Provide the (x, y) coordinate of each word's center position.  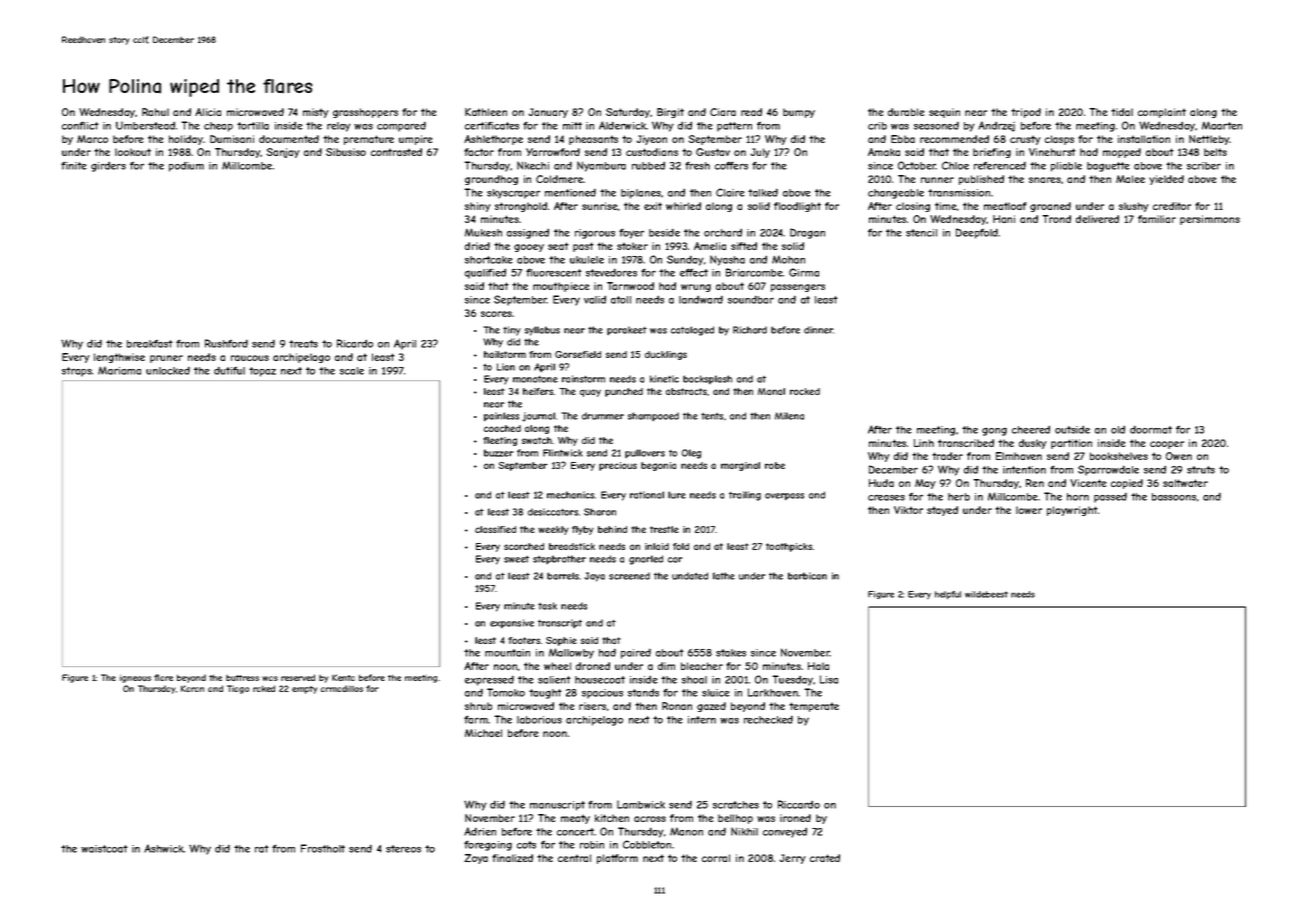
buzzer (499, 453)
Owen (1179, 456)
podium (186, 166)
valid (595, 299)
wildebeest (986, 594)
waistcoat (104, 849)
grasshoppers (365, 113)
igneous (135, 679)
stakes (731, 653)
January (548, 113)
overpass (784, 497)
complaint (1162, 113)
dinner (818, 330)
